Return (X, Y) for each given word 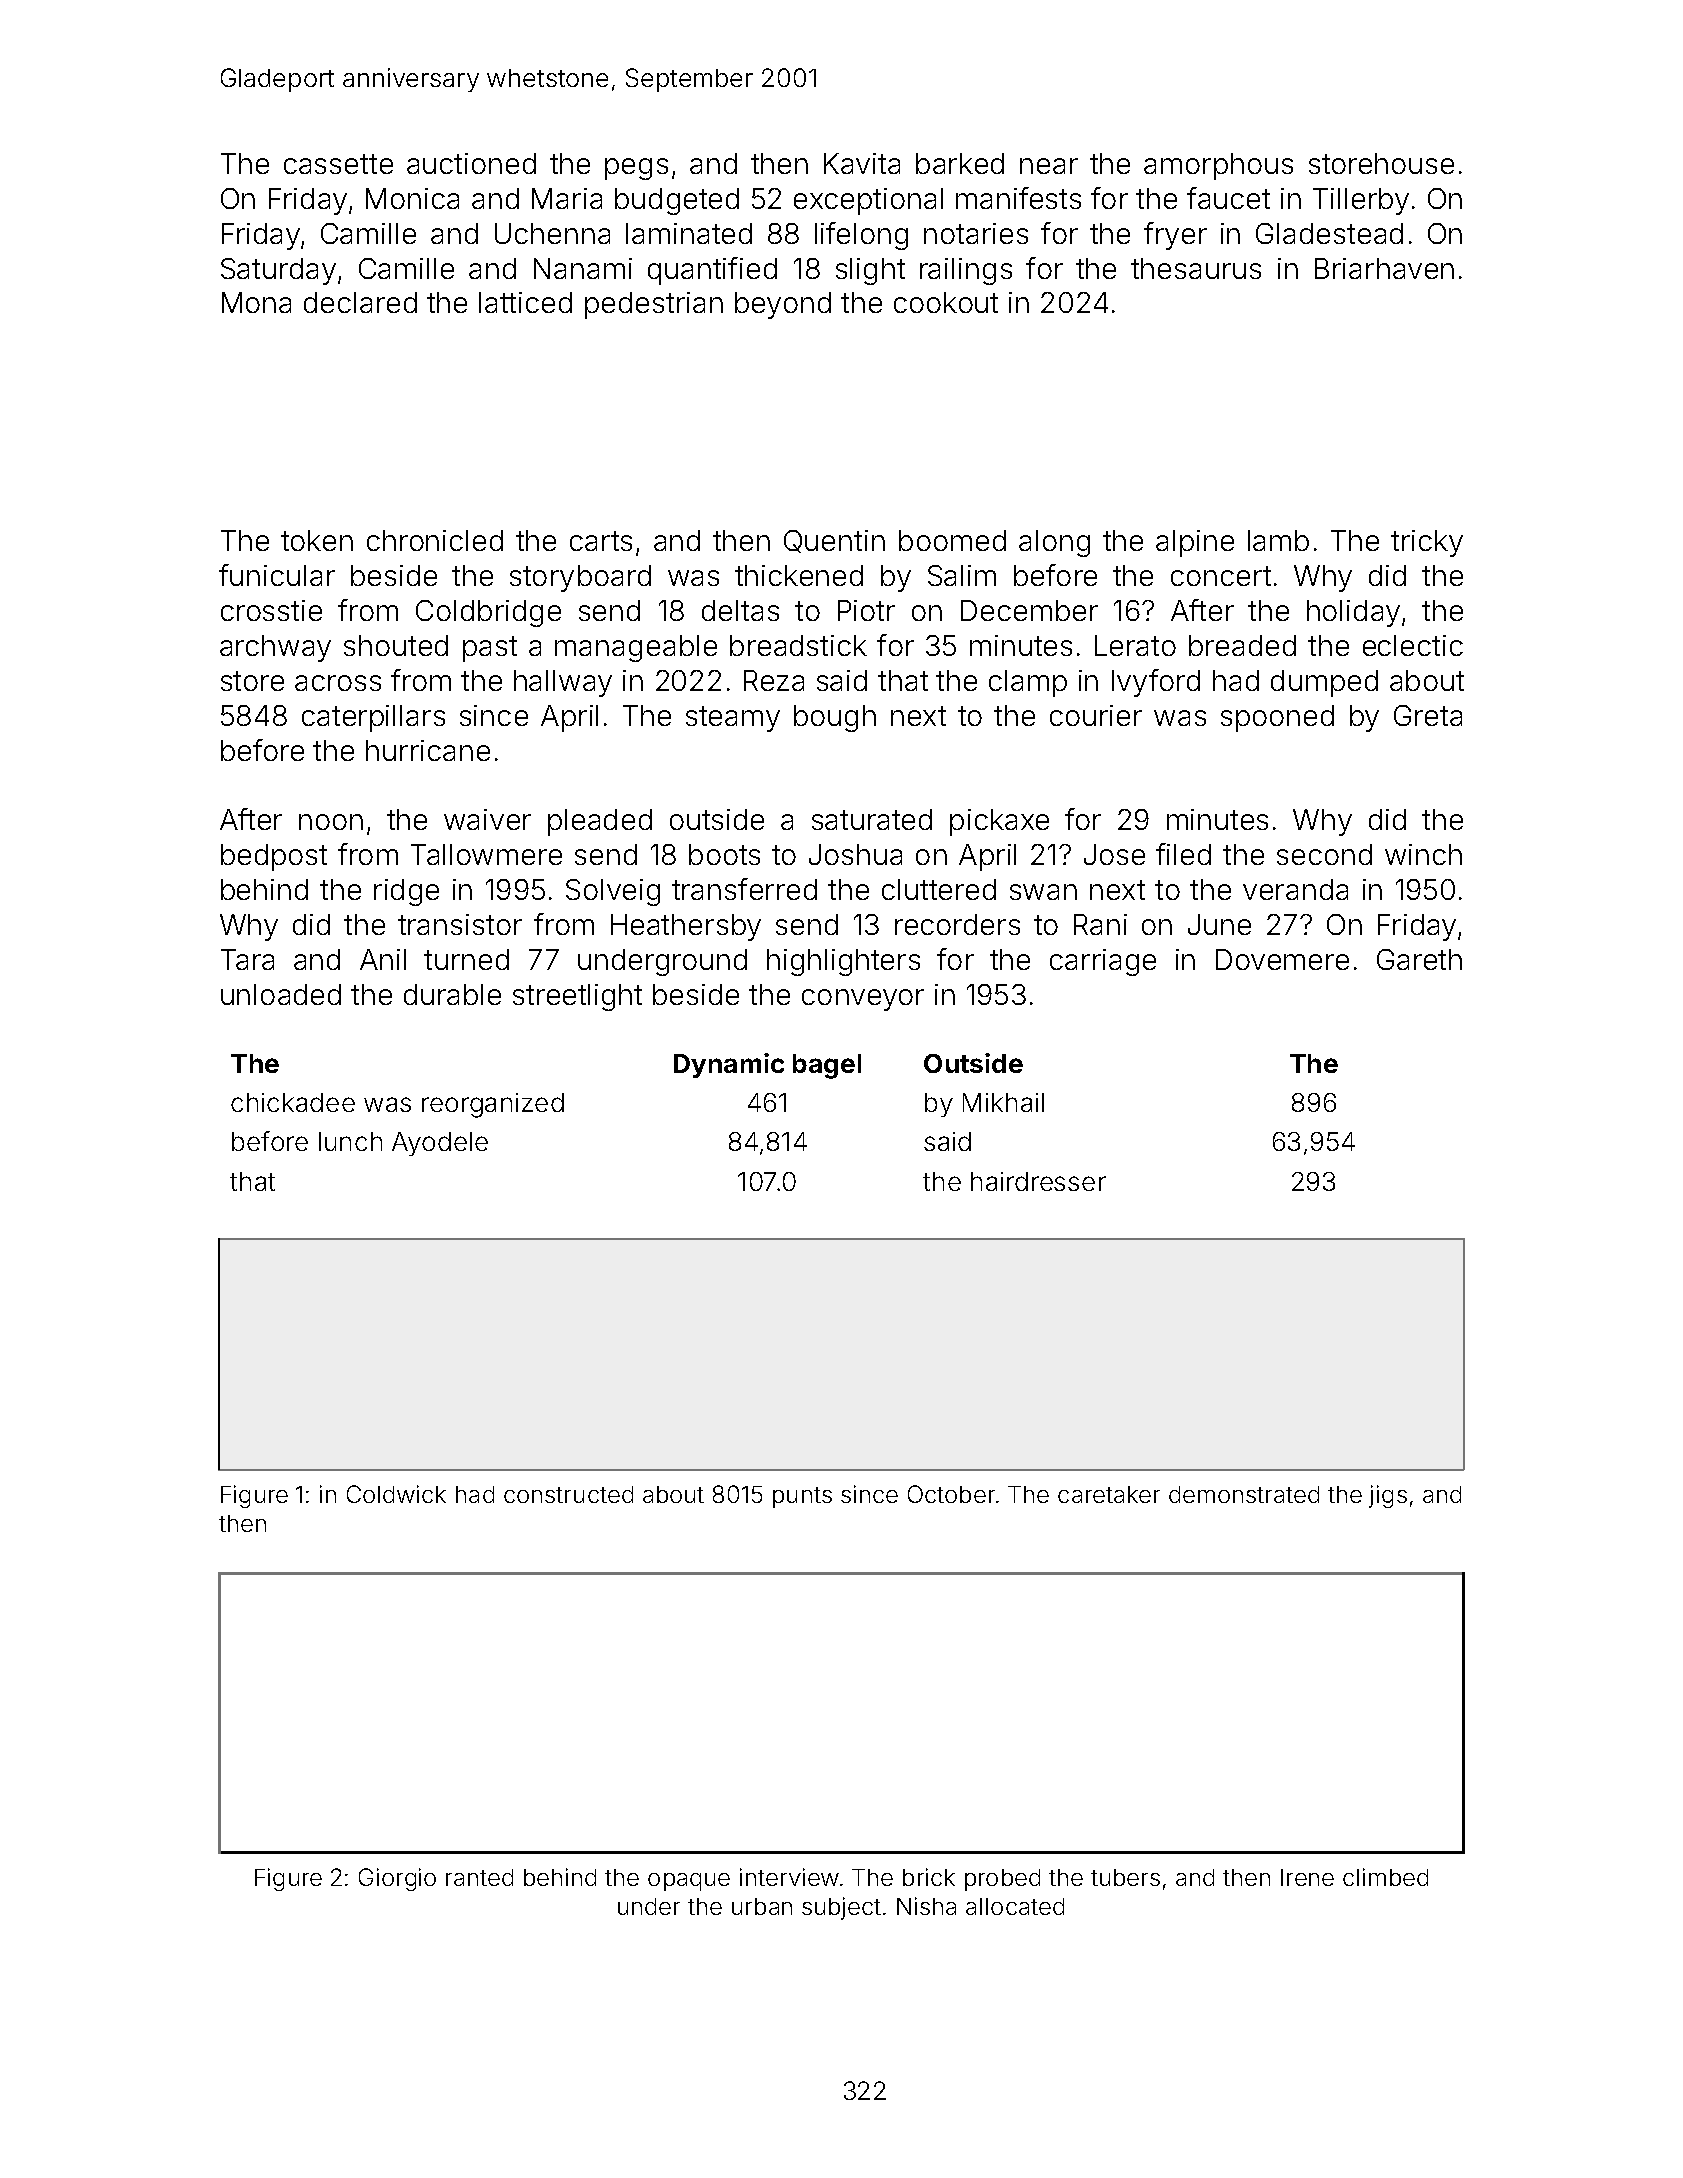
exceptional (868, 201)
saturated (872, 819)
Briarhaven (1384, 268)
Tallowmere (486, 854)
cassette (338, 164)
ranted (479, 1877)
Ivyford (1156, 683)
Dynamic (729, 1065)
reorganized (493, 1105)
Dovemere (1282, 959)
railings (966, 271)
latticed (525, 302)
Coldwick (396, 1494)
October (951, 1494)
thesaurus (1196, 268)
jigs (1388, 1496)
